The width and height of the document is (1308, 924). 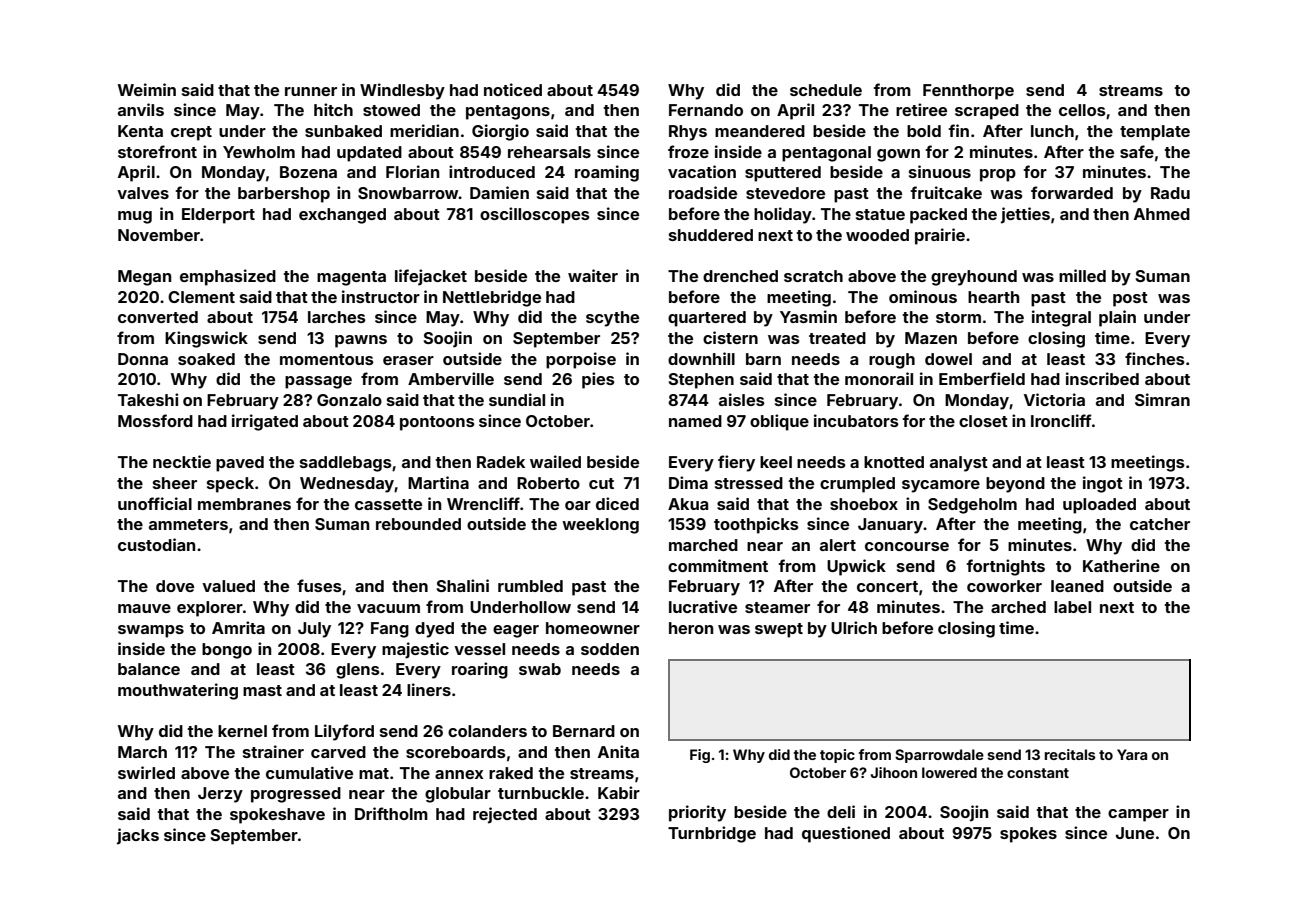 I want to click on coworker, so click(x=1004, y=586).
